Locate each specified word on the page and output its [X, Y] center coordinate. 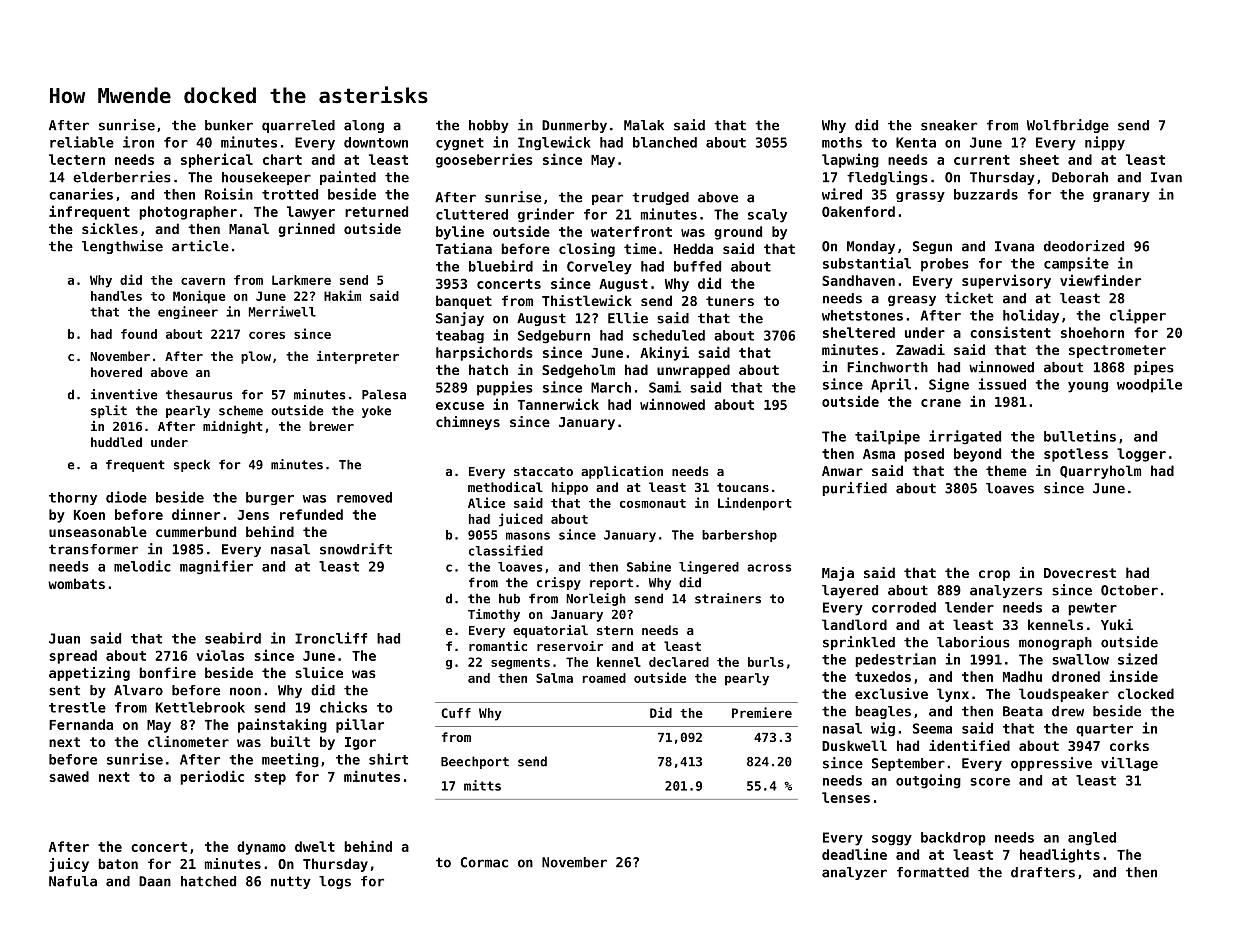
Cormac [484, 862]
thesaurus [199, 394]
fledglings [887, 178]
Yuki [1117, 624]
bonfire [167, 672]
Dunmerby [574, 126]
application [622, 472]
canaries [81, 194]
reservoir [570, 646]
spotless [1076, 455]
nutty [291, 882]
